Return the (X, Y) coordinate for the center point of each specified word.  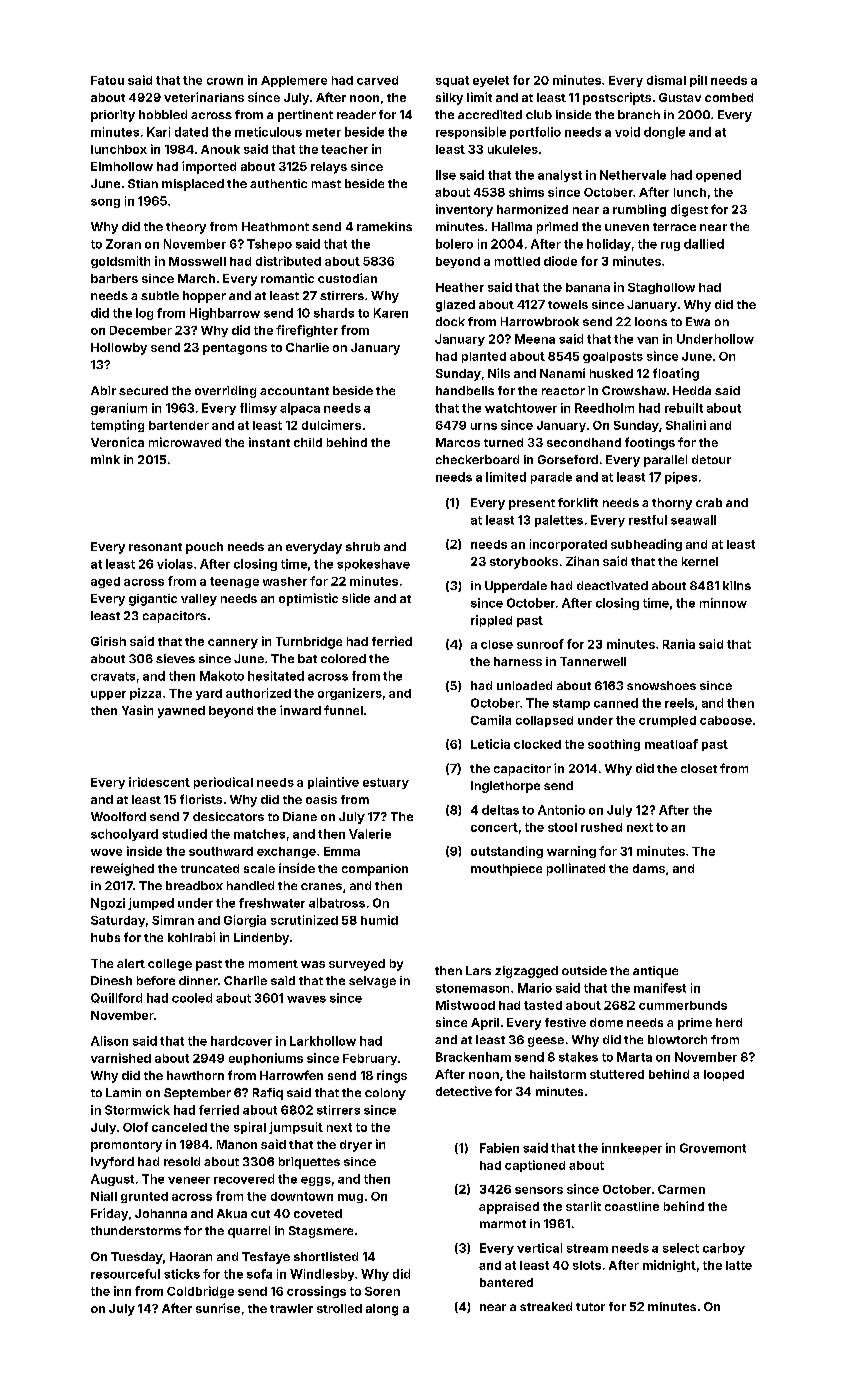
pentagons (235, 349)
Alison (109, 1041)
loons (651, 321)
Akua (232, 1213)
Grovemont (713, 1148)
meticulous (268, 132)
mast (326, 184)
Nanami (562, 373)
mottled (517, 261)
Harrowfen (291, 1075)
